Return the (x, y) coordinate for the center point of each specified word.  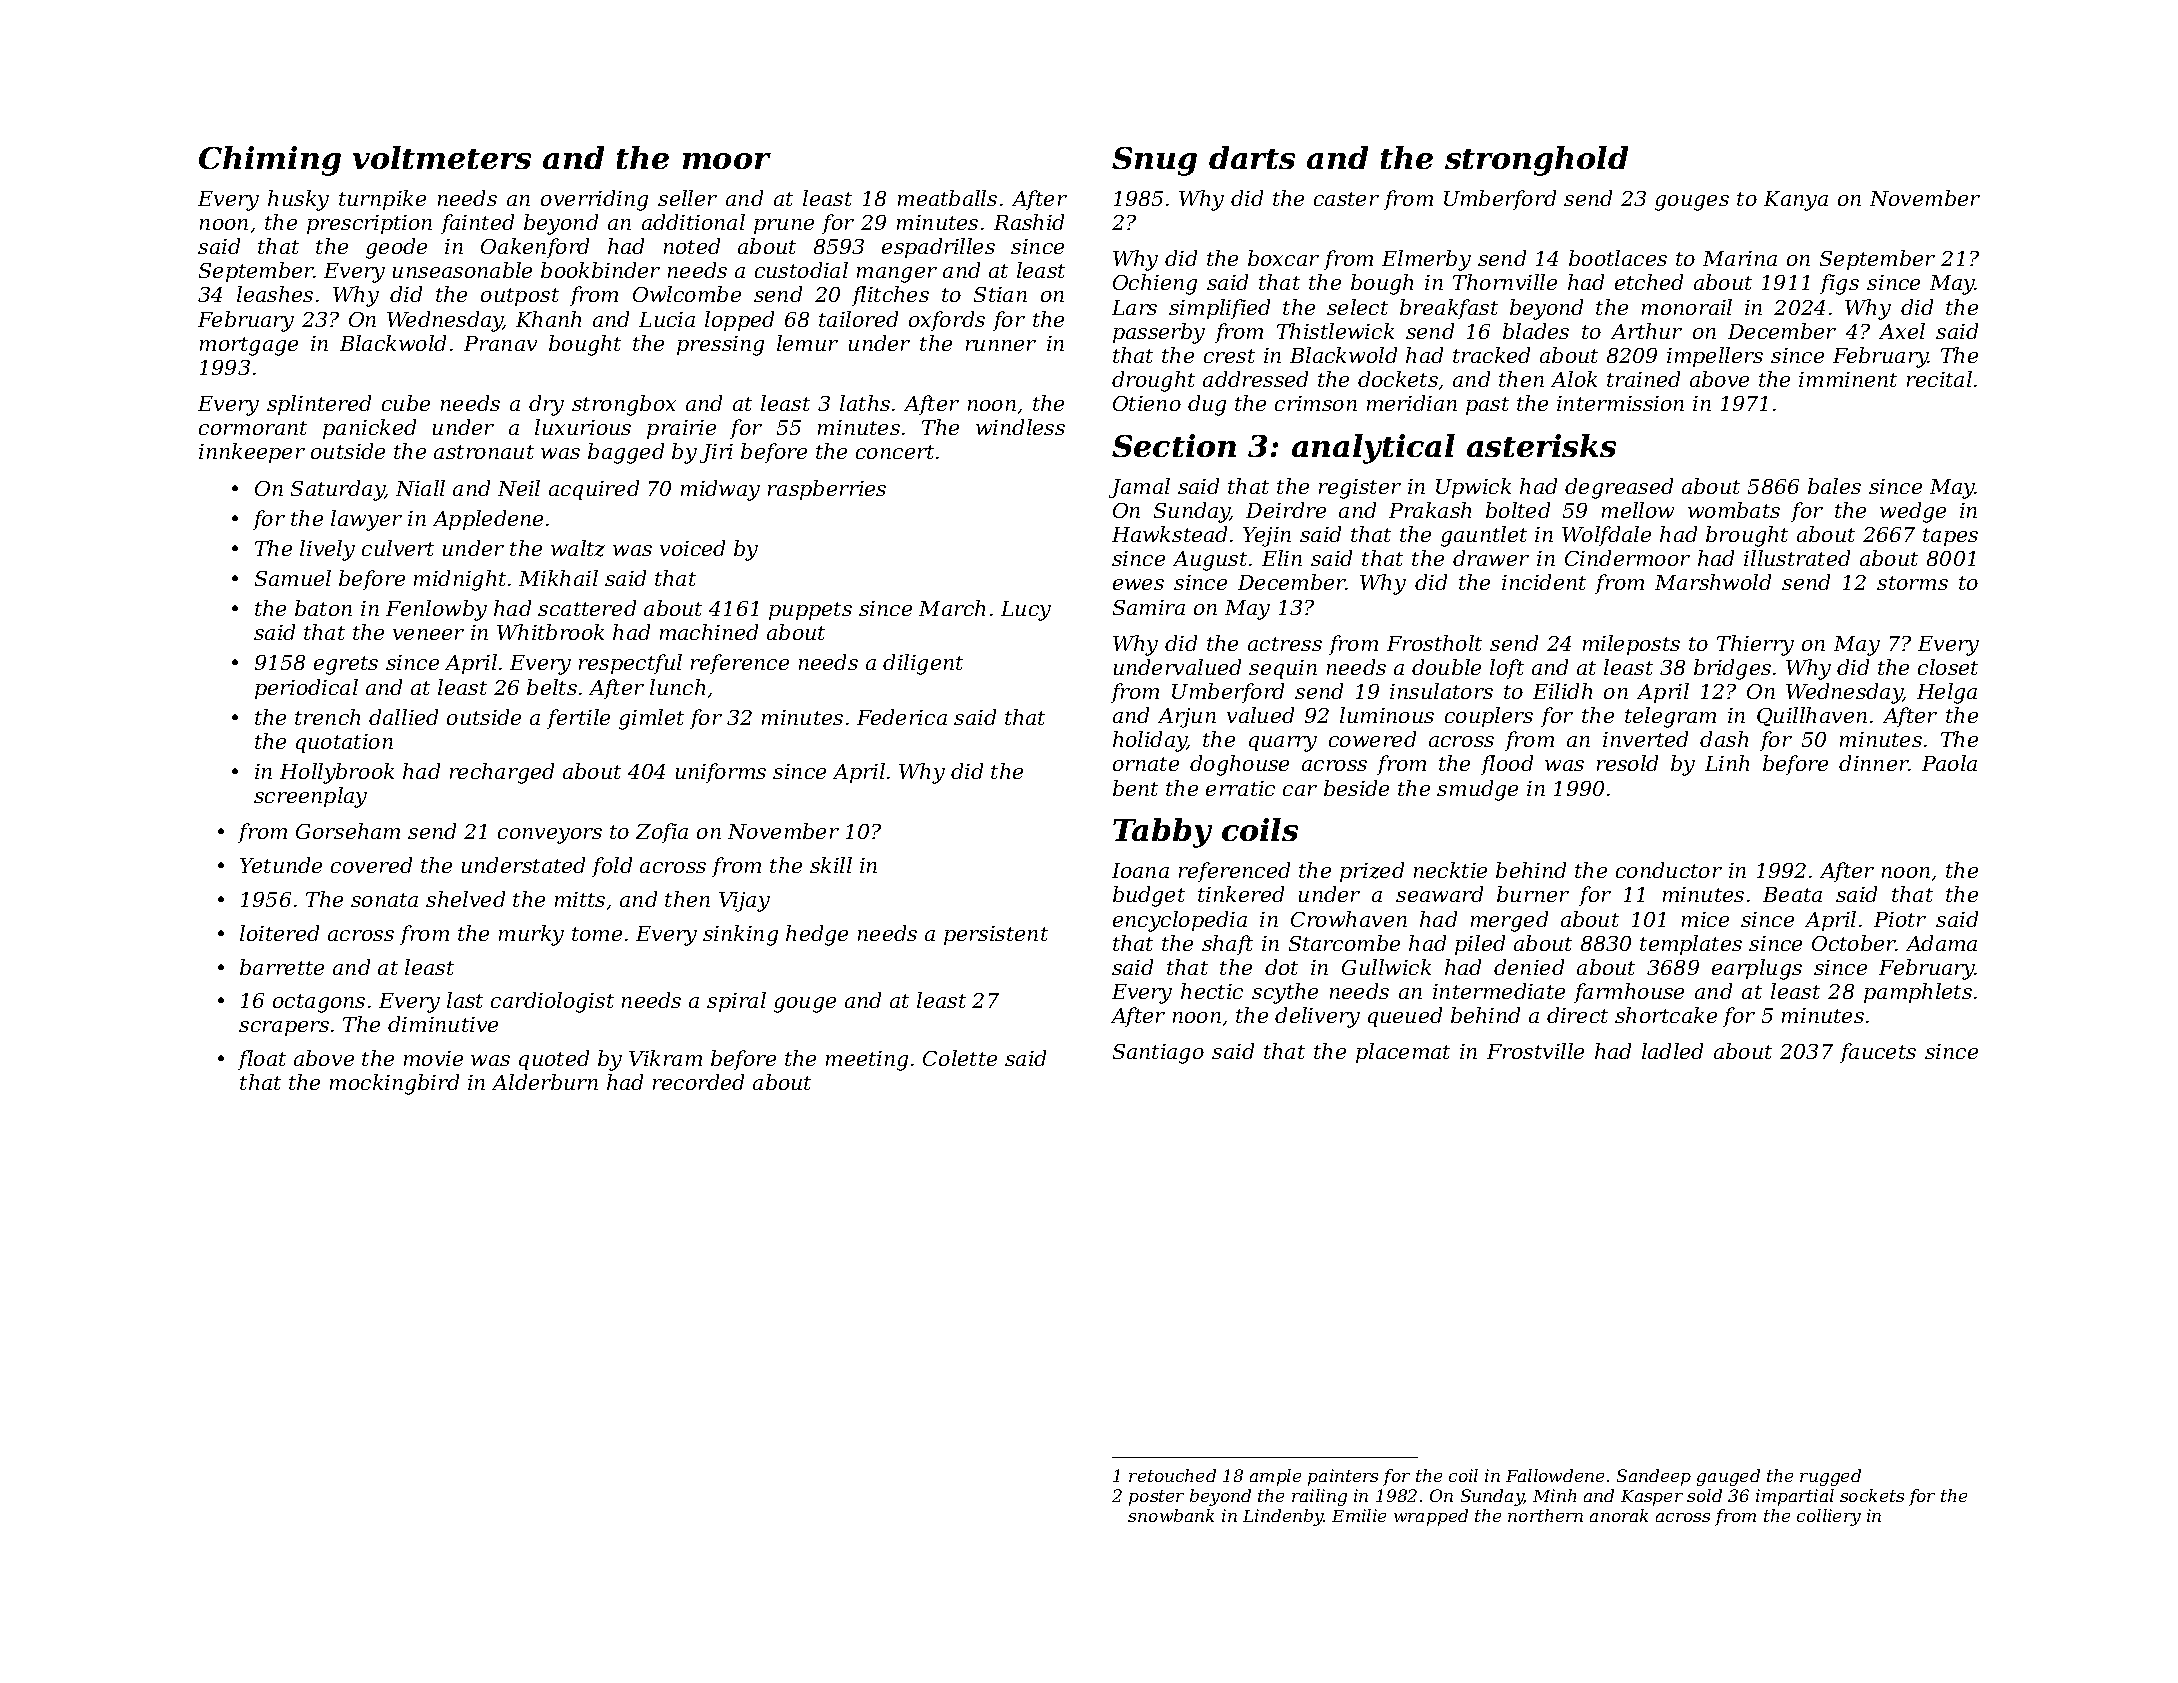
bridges (1732, 669)
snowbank (1171, 1515)
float (262, 1060)
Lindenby (1283, 1517)
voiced (692, 548)
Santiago (1158, 1054)
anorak (1619, 1515)
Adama (1941, 943)
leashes (275, 294)
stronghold (1536, 161)
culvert (398, 548)
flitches (890, 296)
